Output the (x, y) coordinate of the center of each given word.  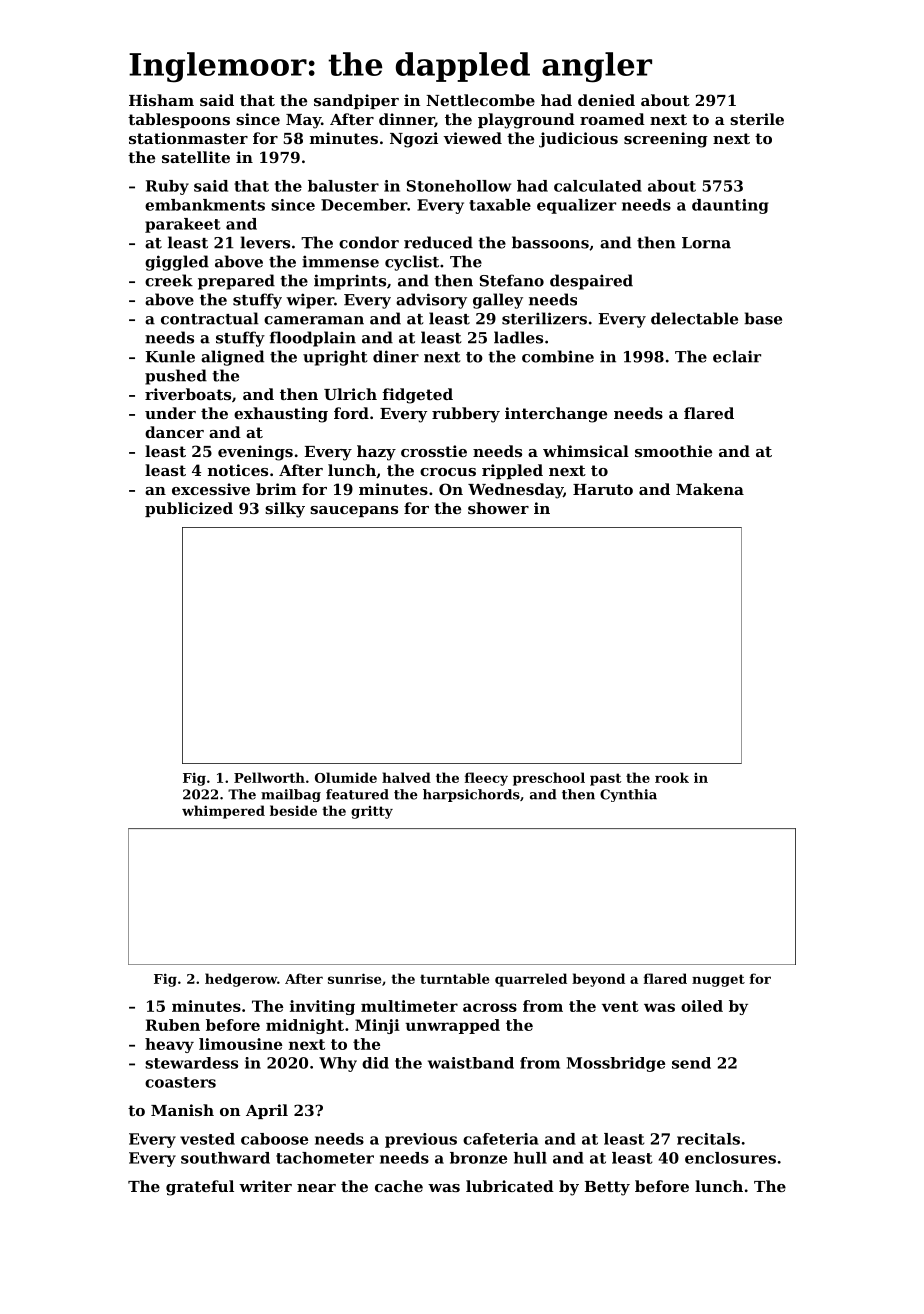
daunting (730, 206)
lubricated (510, 1186)
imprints (350, 282)
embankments (205, 205)
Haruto (603, 489)
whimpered (223, 812)
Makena (710, 489)
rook (672, 777)
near (316, 1188)
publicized (189, 509)
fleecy (486, 779)
